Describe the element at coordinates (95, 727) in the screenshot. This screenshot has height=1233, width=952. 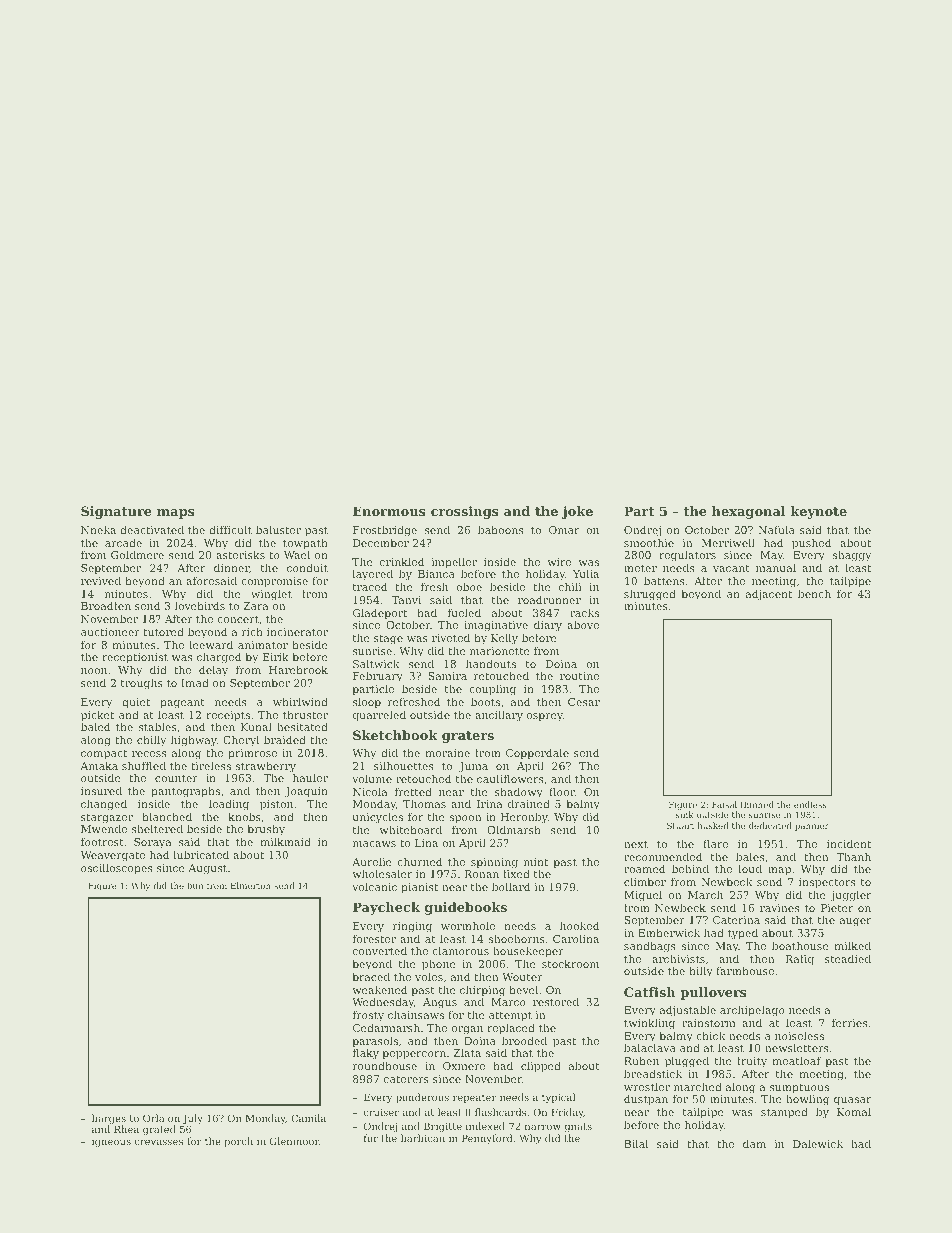
I see `baled` at that location.
